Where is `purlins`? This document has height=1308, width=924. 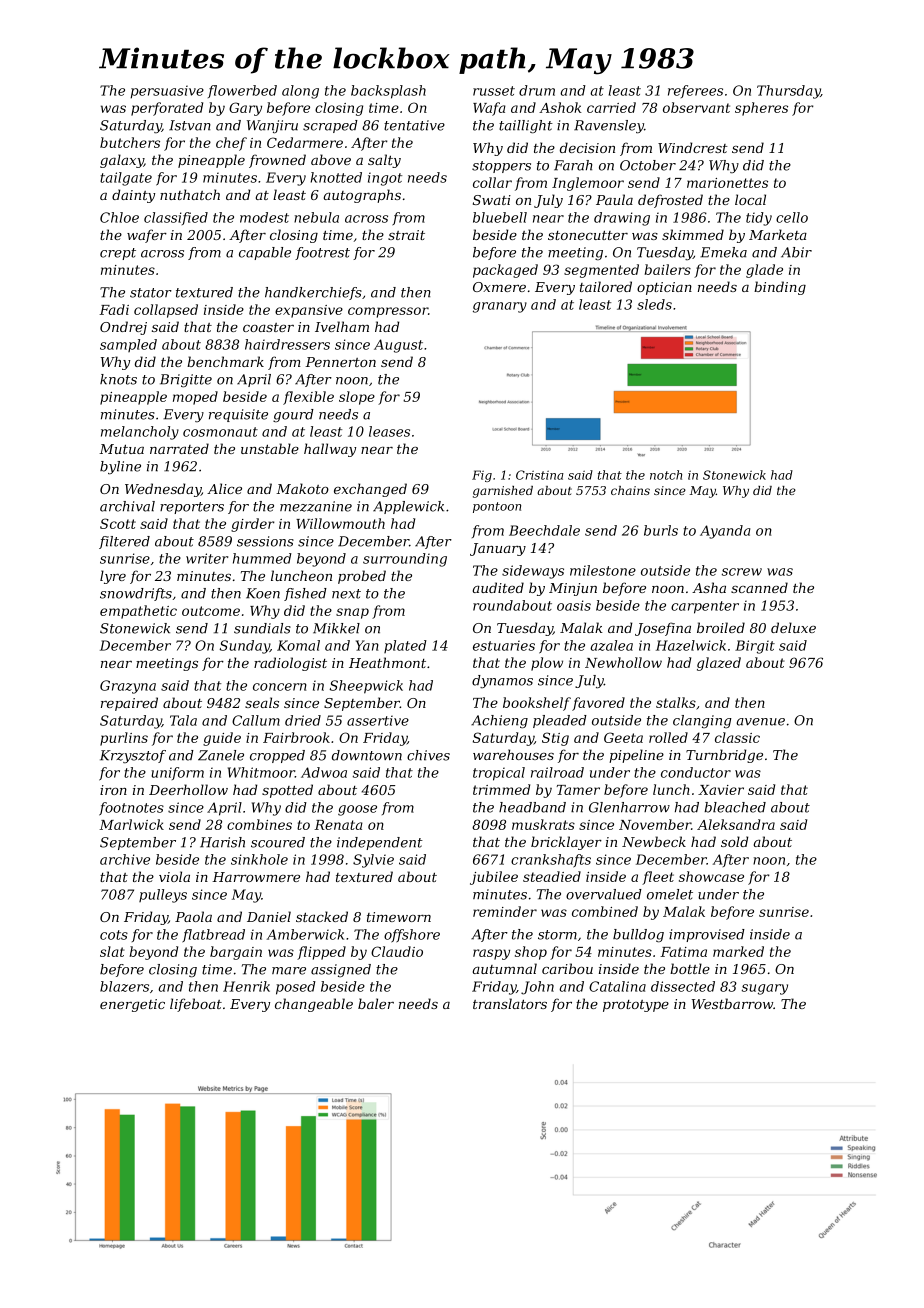
purlins is located at coordinates (124, 739).
